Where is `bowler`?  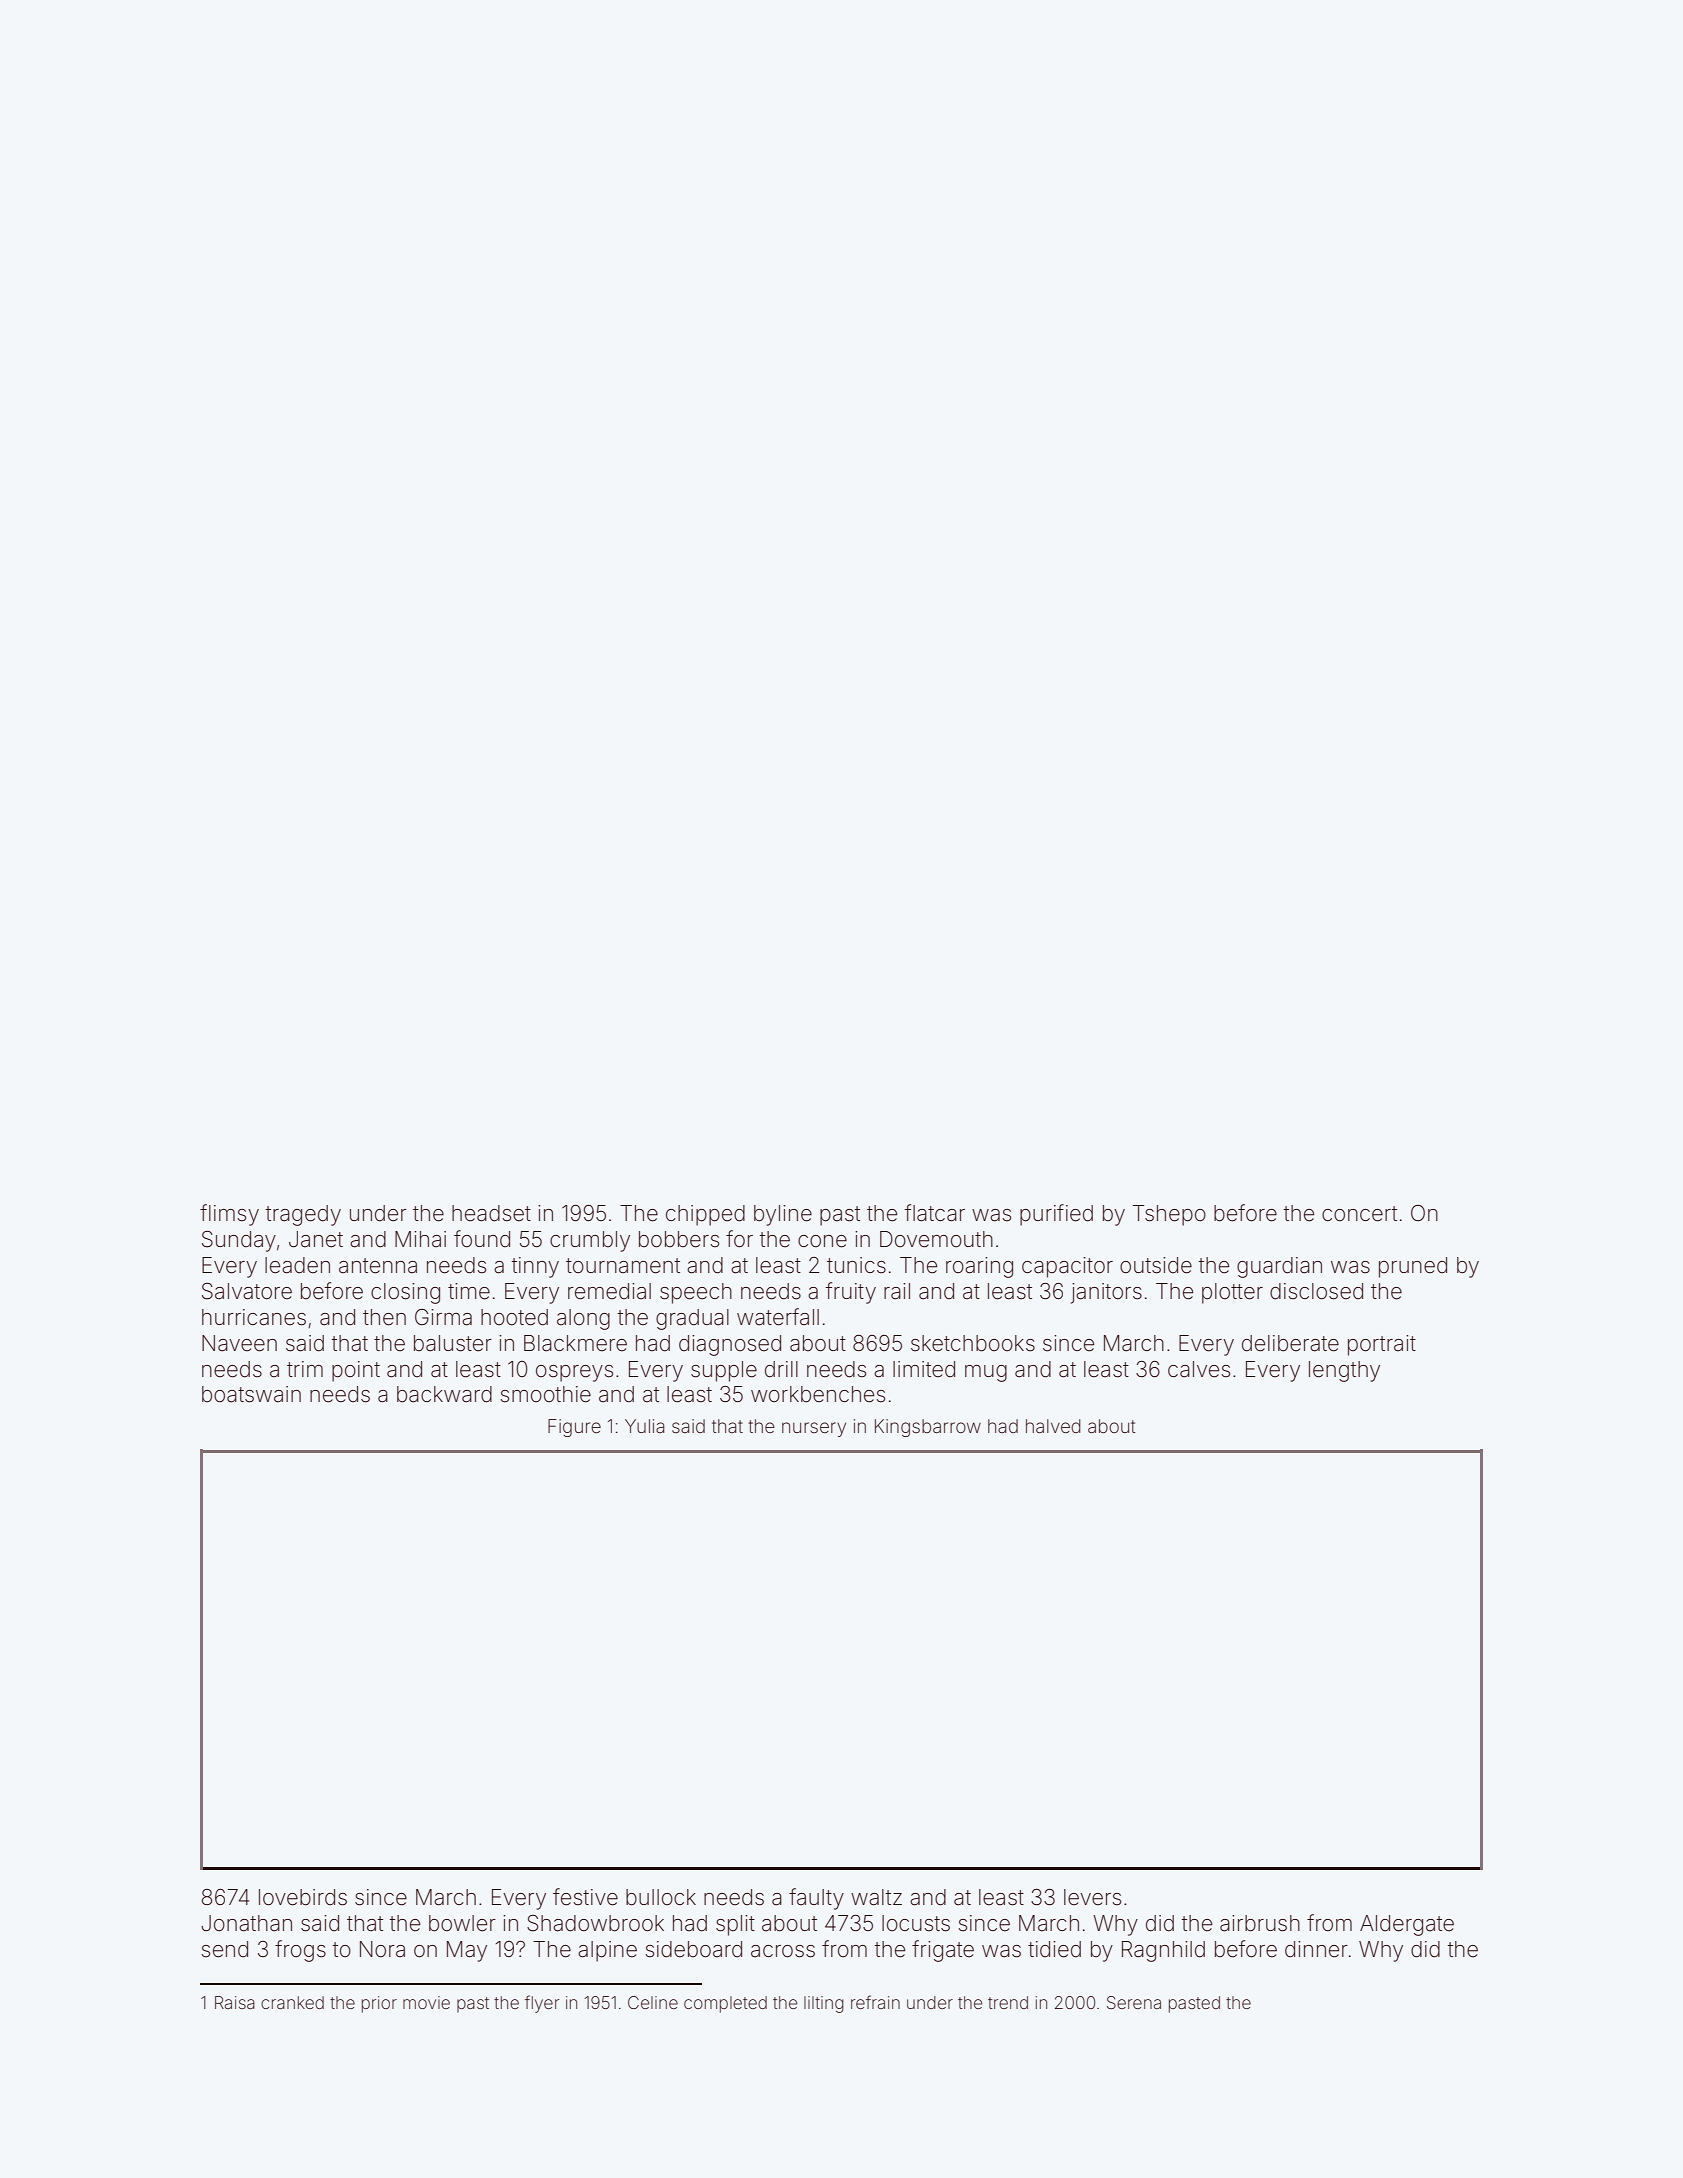 bowler is located at coordinates (462, 1923).
